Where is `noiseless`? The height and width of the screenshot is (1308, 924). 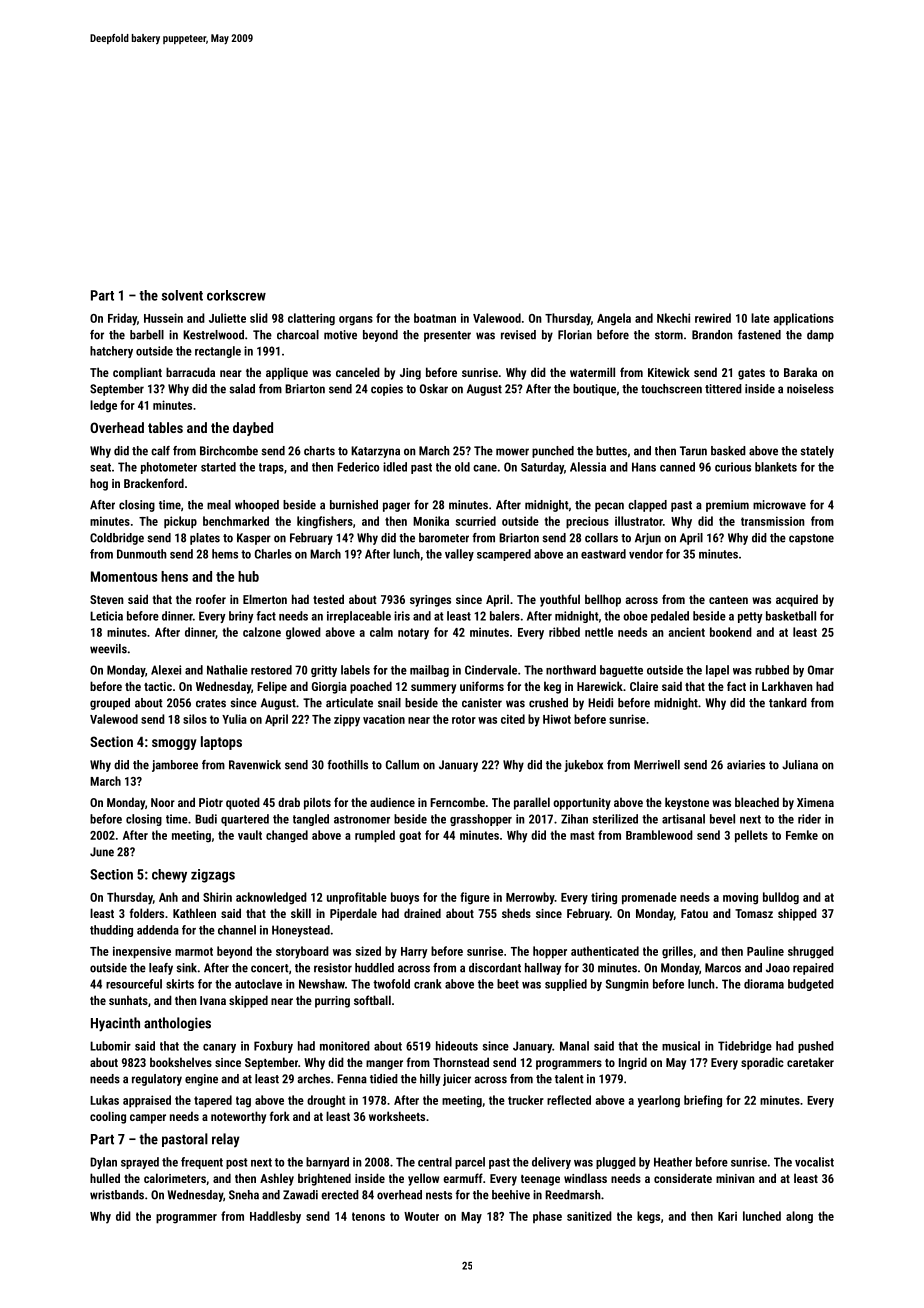
noiseless is located at coordinates (810, 389).
